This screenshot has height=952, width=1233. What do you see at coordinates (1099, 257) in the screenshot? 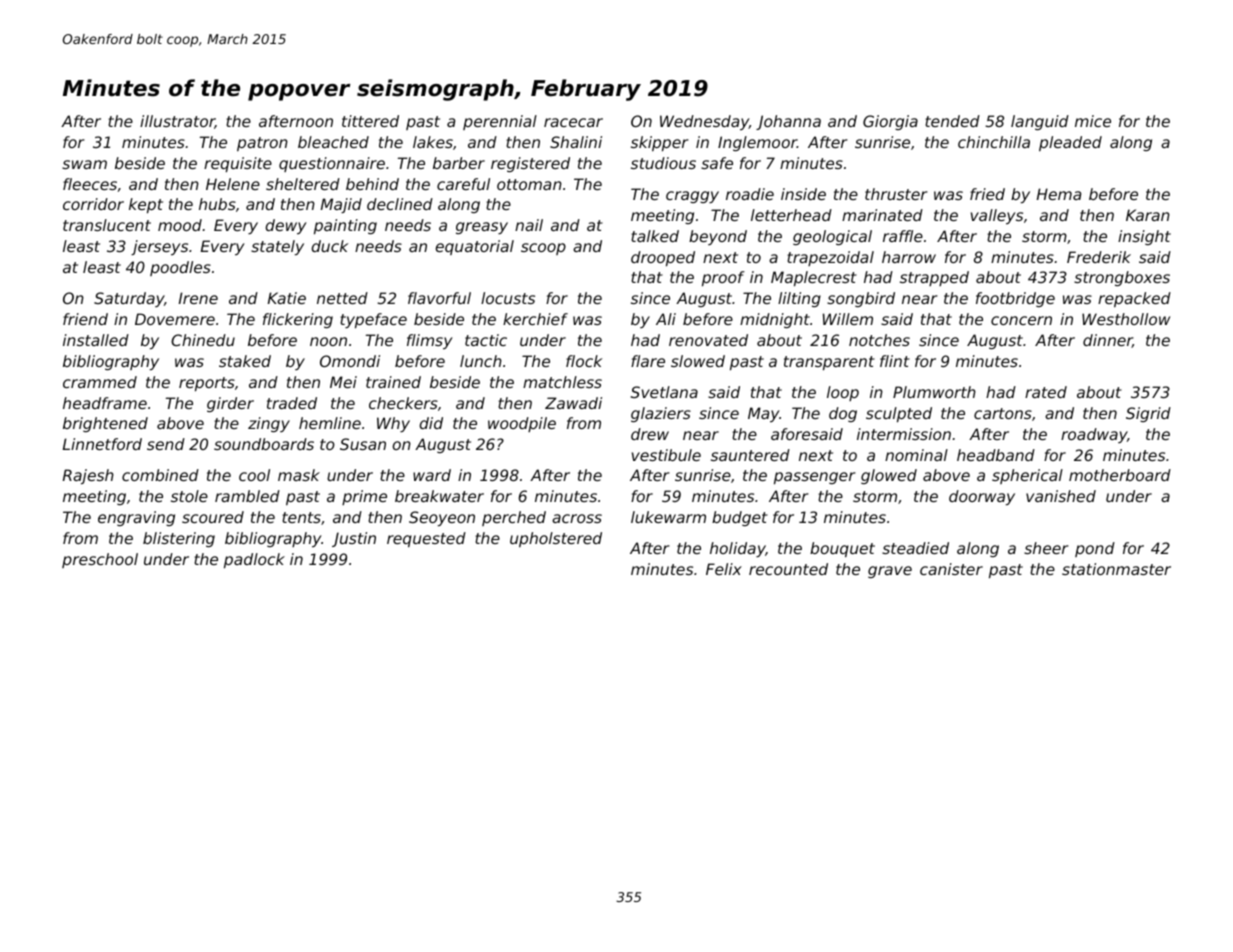
I see `Frederik` at bounding box center [1099, 257].
